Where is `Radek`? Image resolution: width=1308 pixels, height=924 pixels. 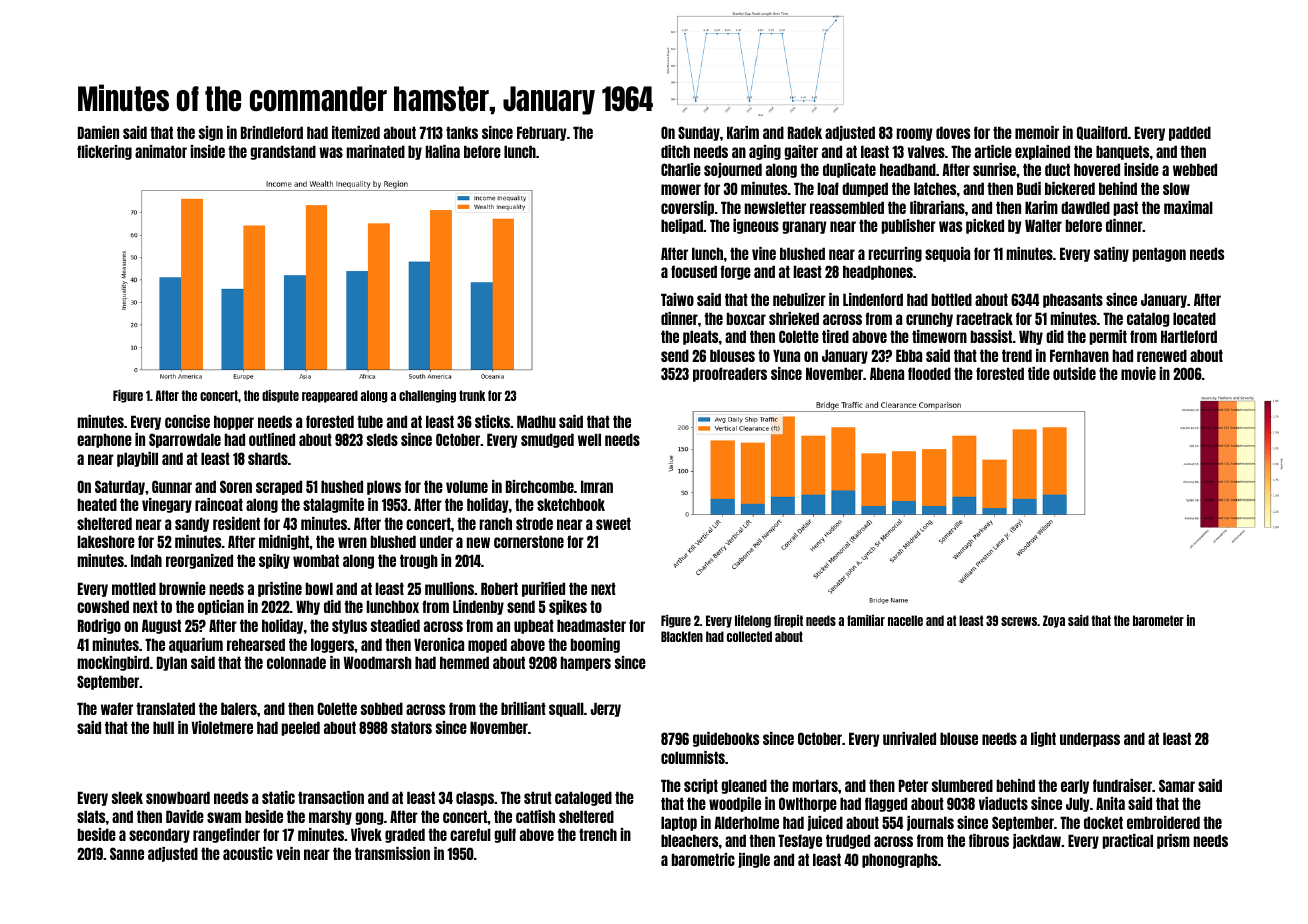
Radek is located at coordinates (805, 132).
